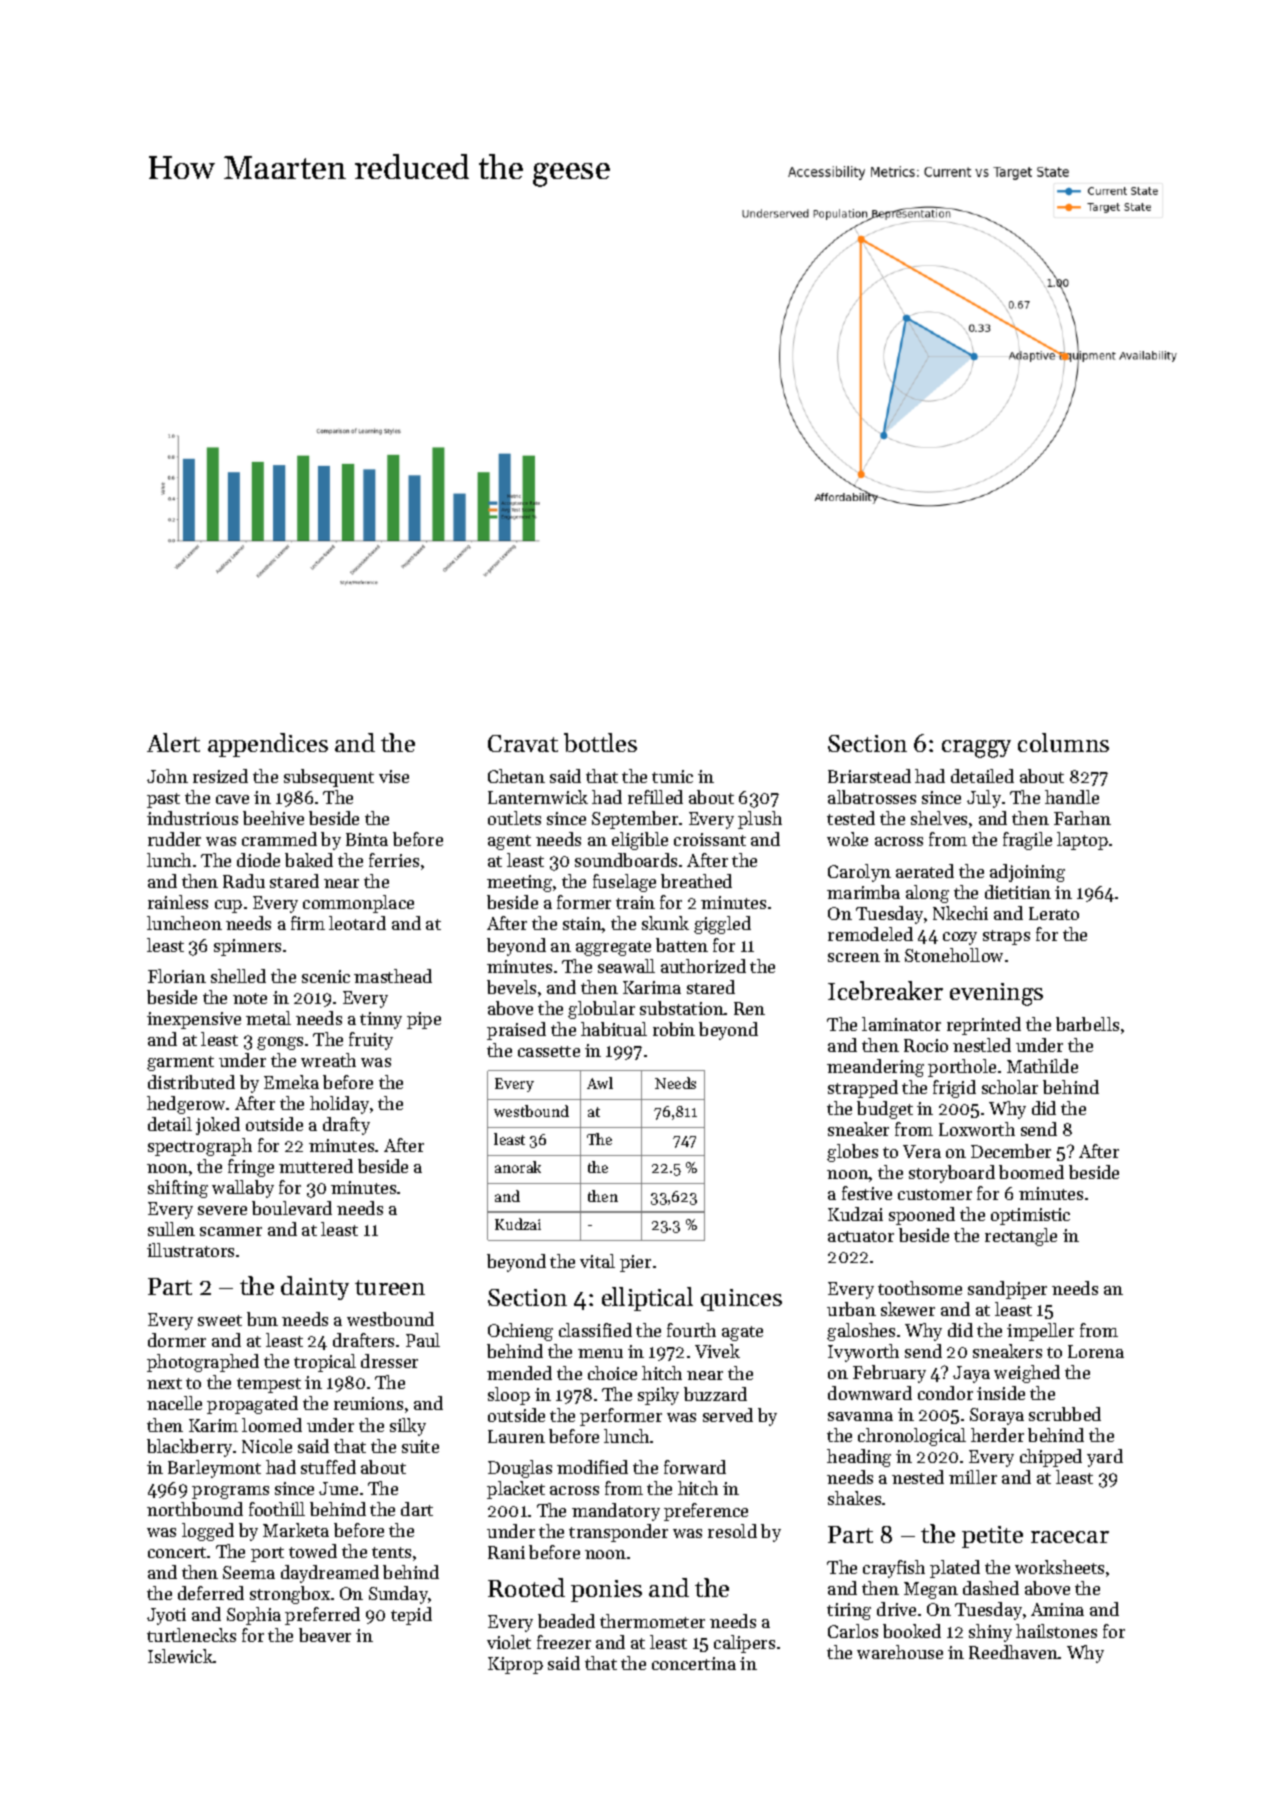 The image size is (1273, 1800). What do you see at coordinates (267, 1446) in the document?
I see `Nicole` at bounding box center [267, 1446].
